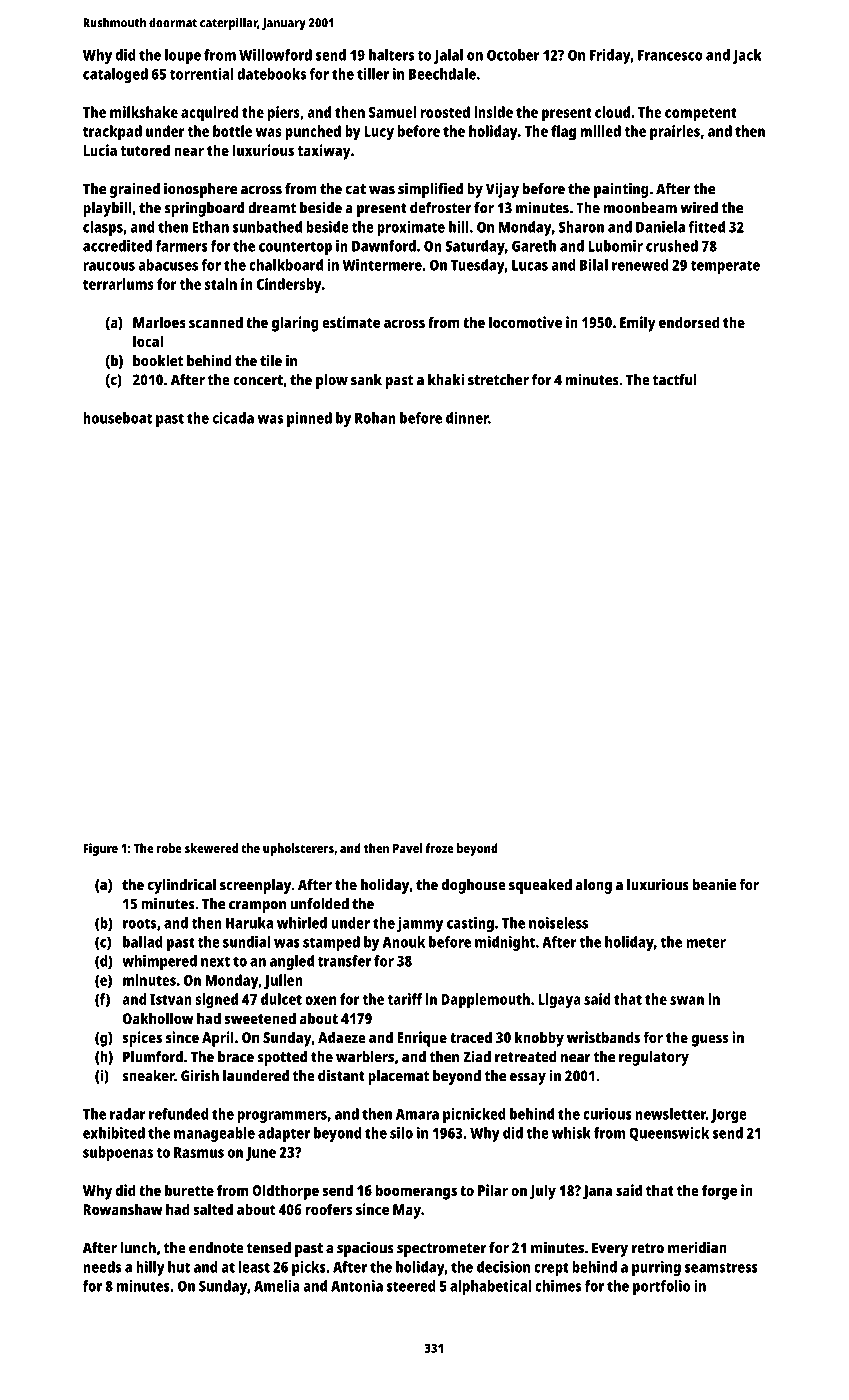 The image size is (849, 1400). What do you see at coordinates (638, 324) in the screenshot?
I see `Emily` at bounding box center [638, 324].
